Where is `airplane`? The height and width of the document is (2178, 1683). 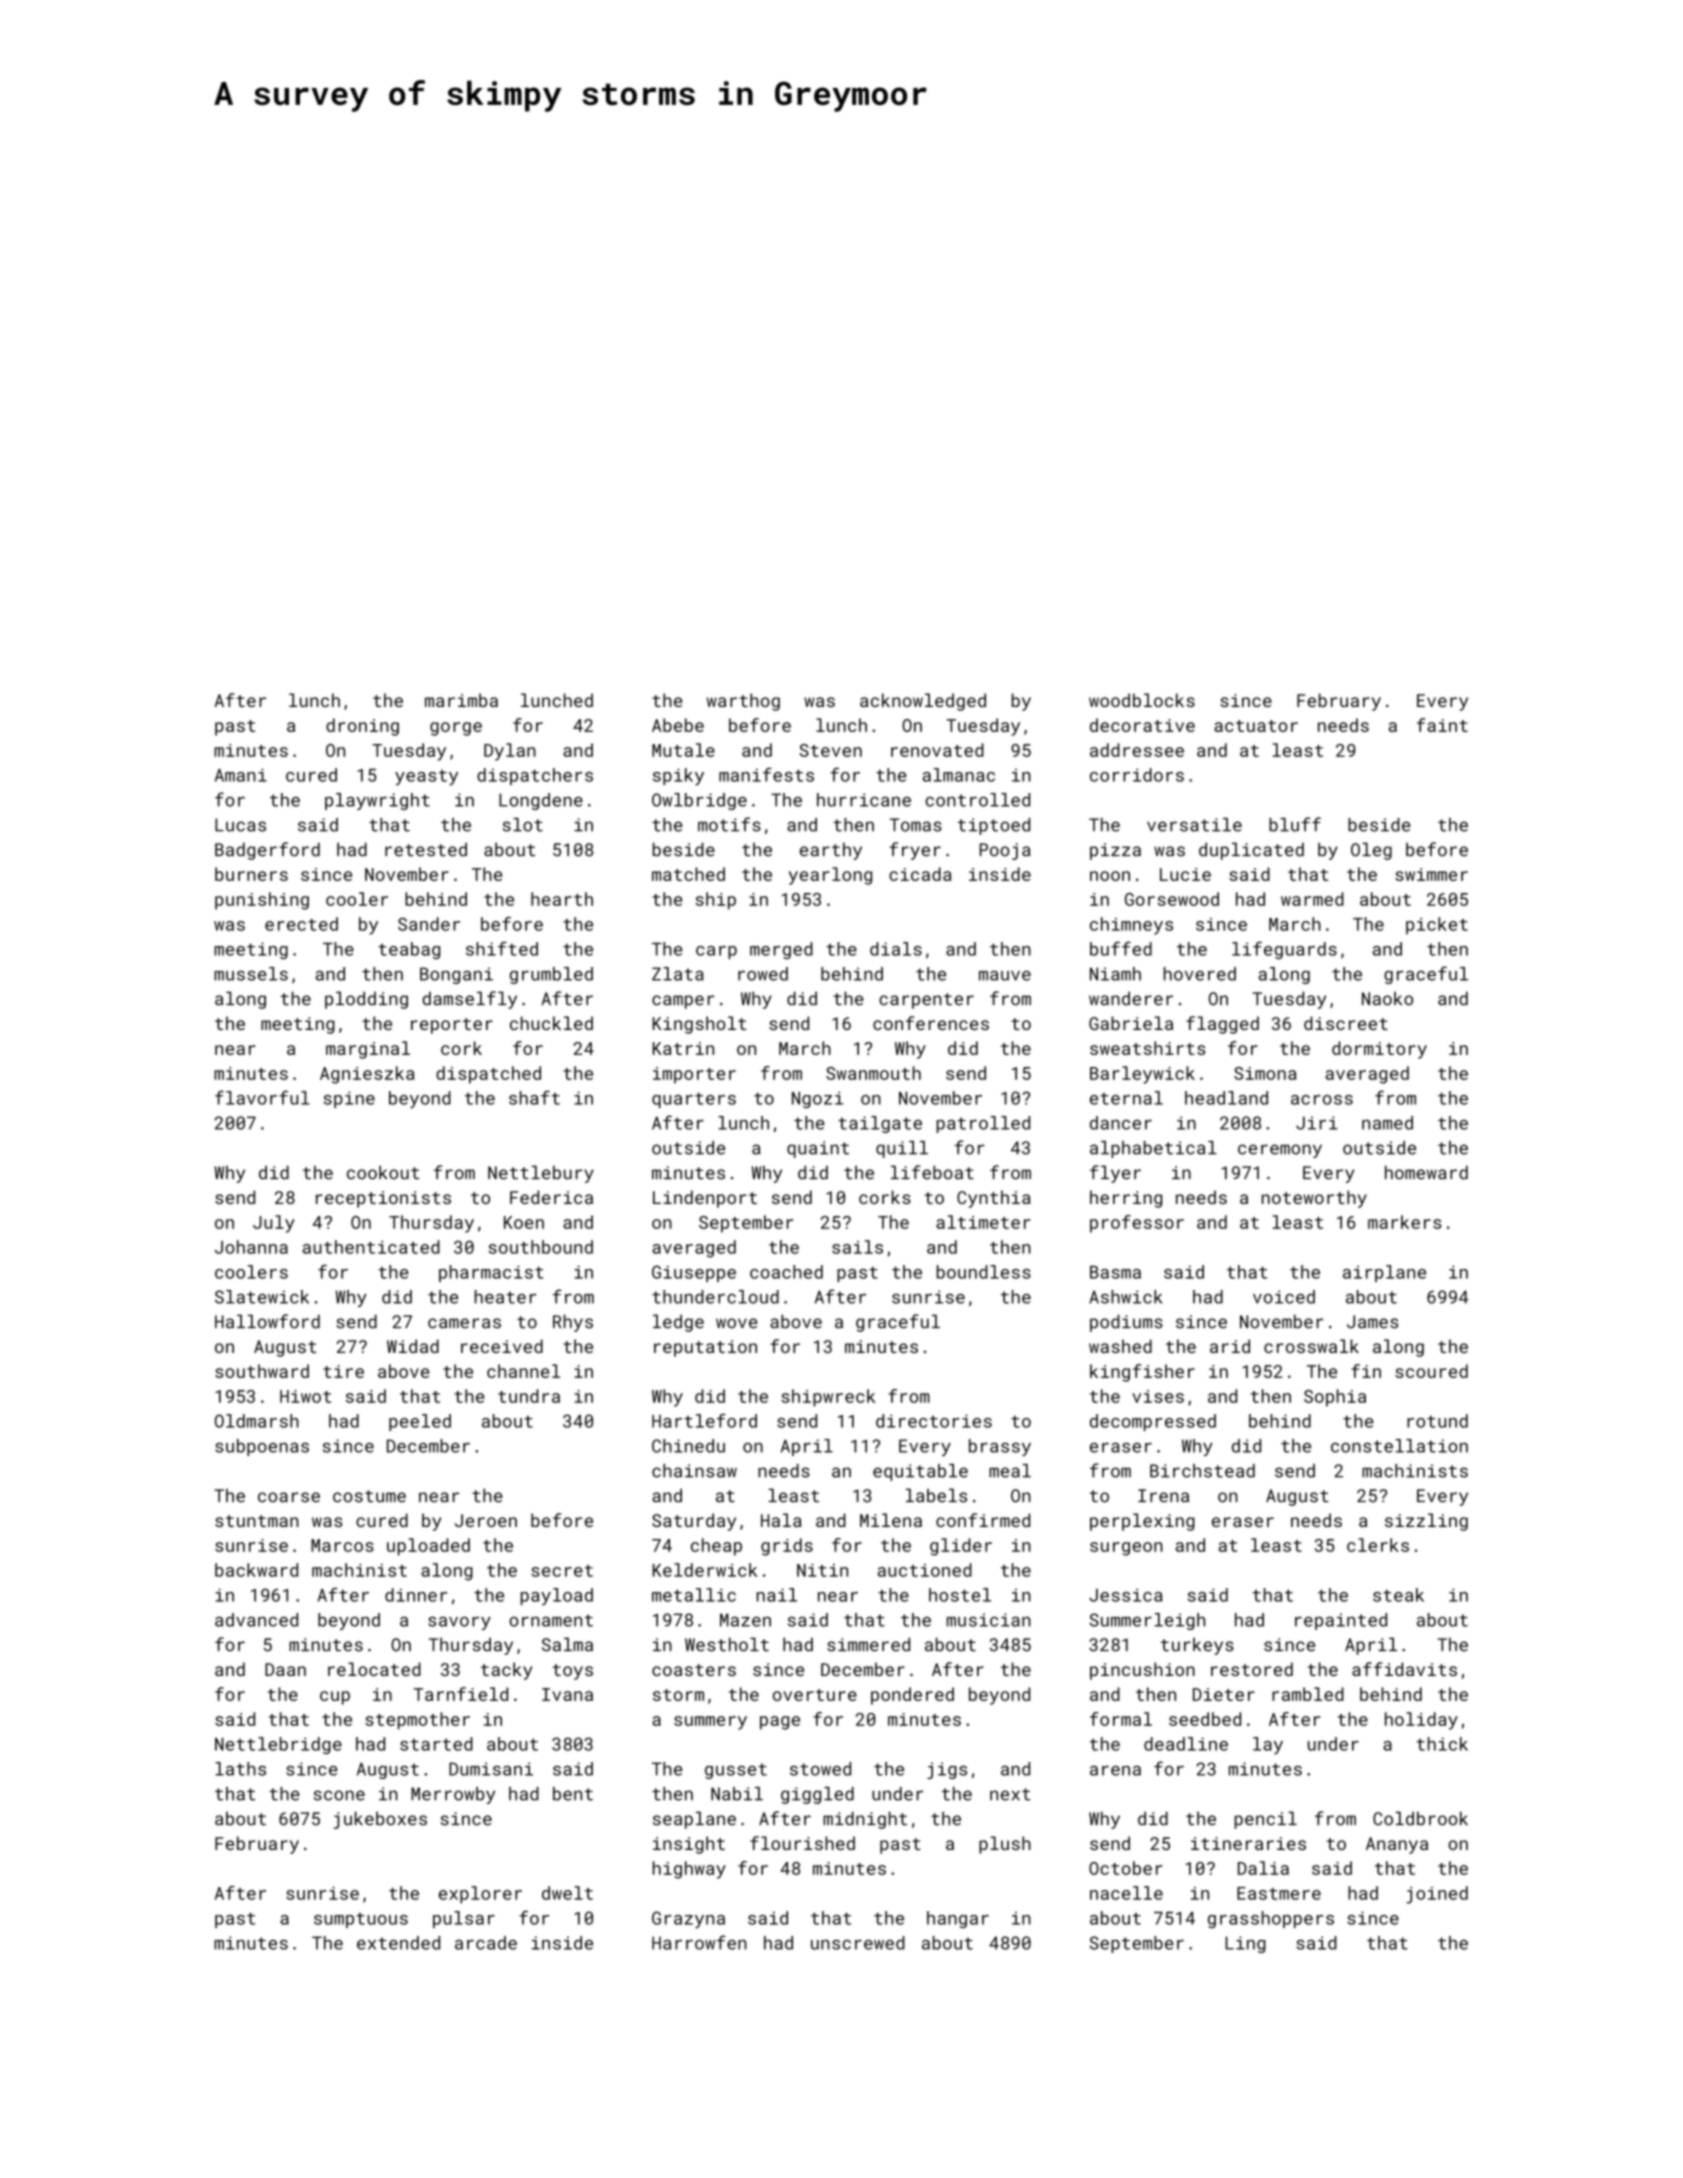
airplane is located at coordinates (1384, 1273).
